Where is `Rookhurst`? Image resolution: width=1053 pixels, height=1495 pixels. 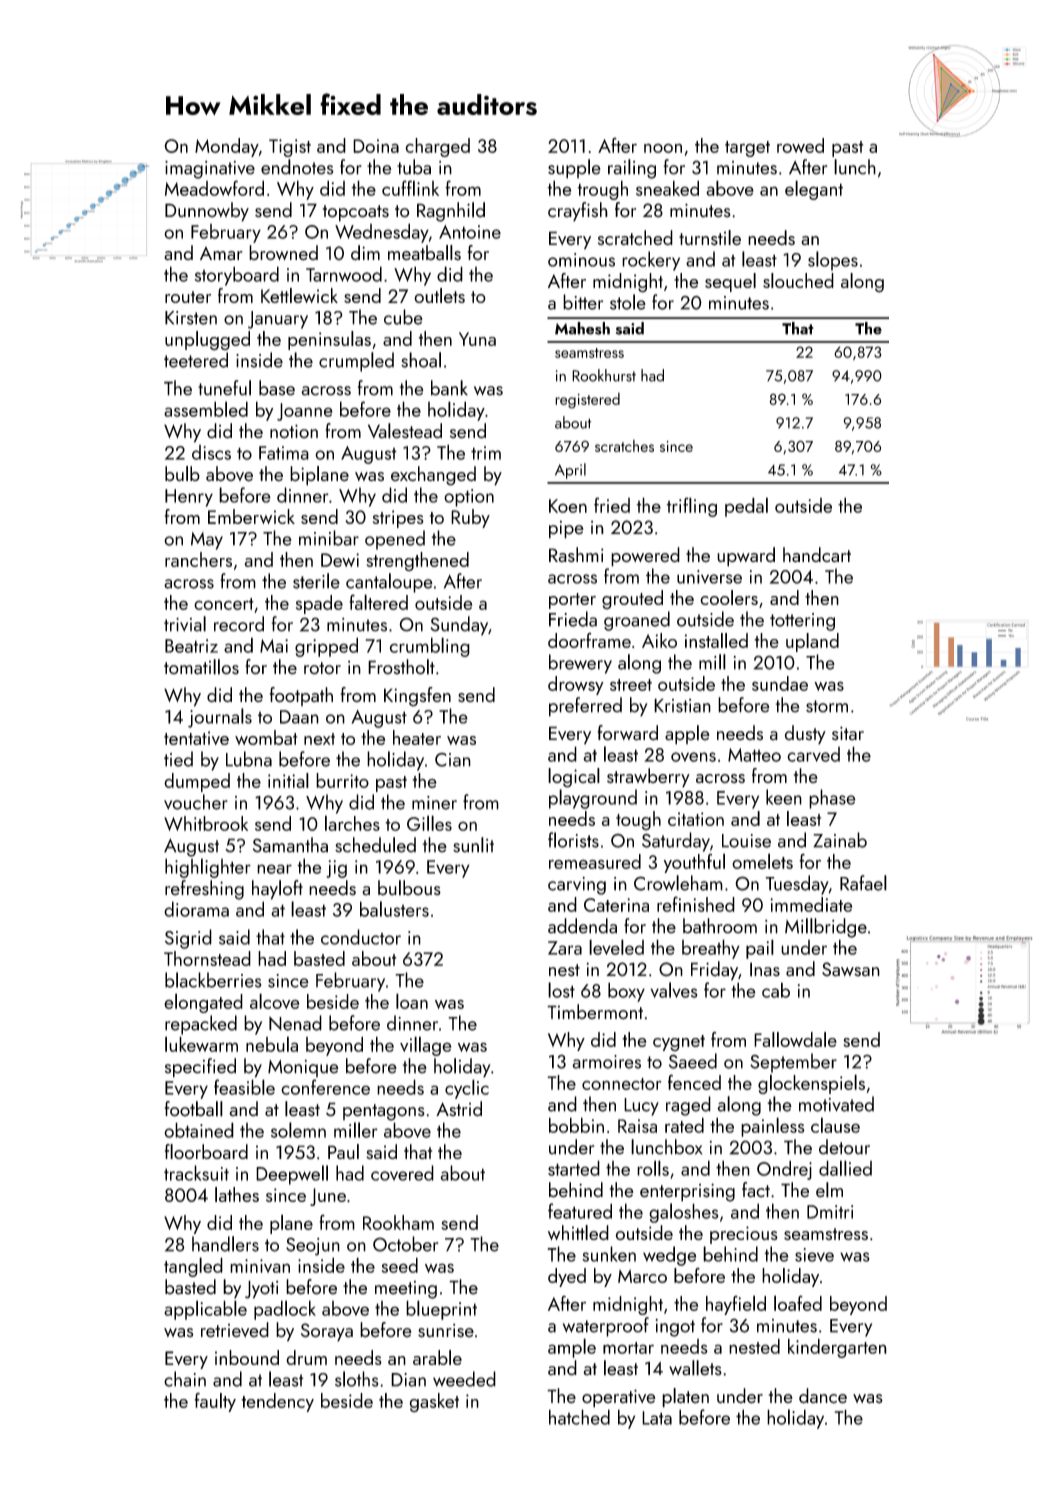
Rookhurst is located at coordinates (604, 375).
